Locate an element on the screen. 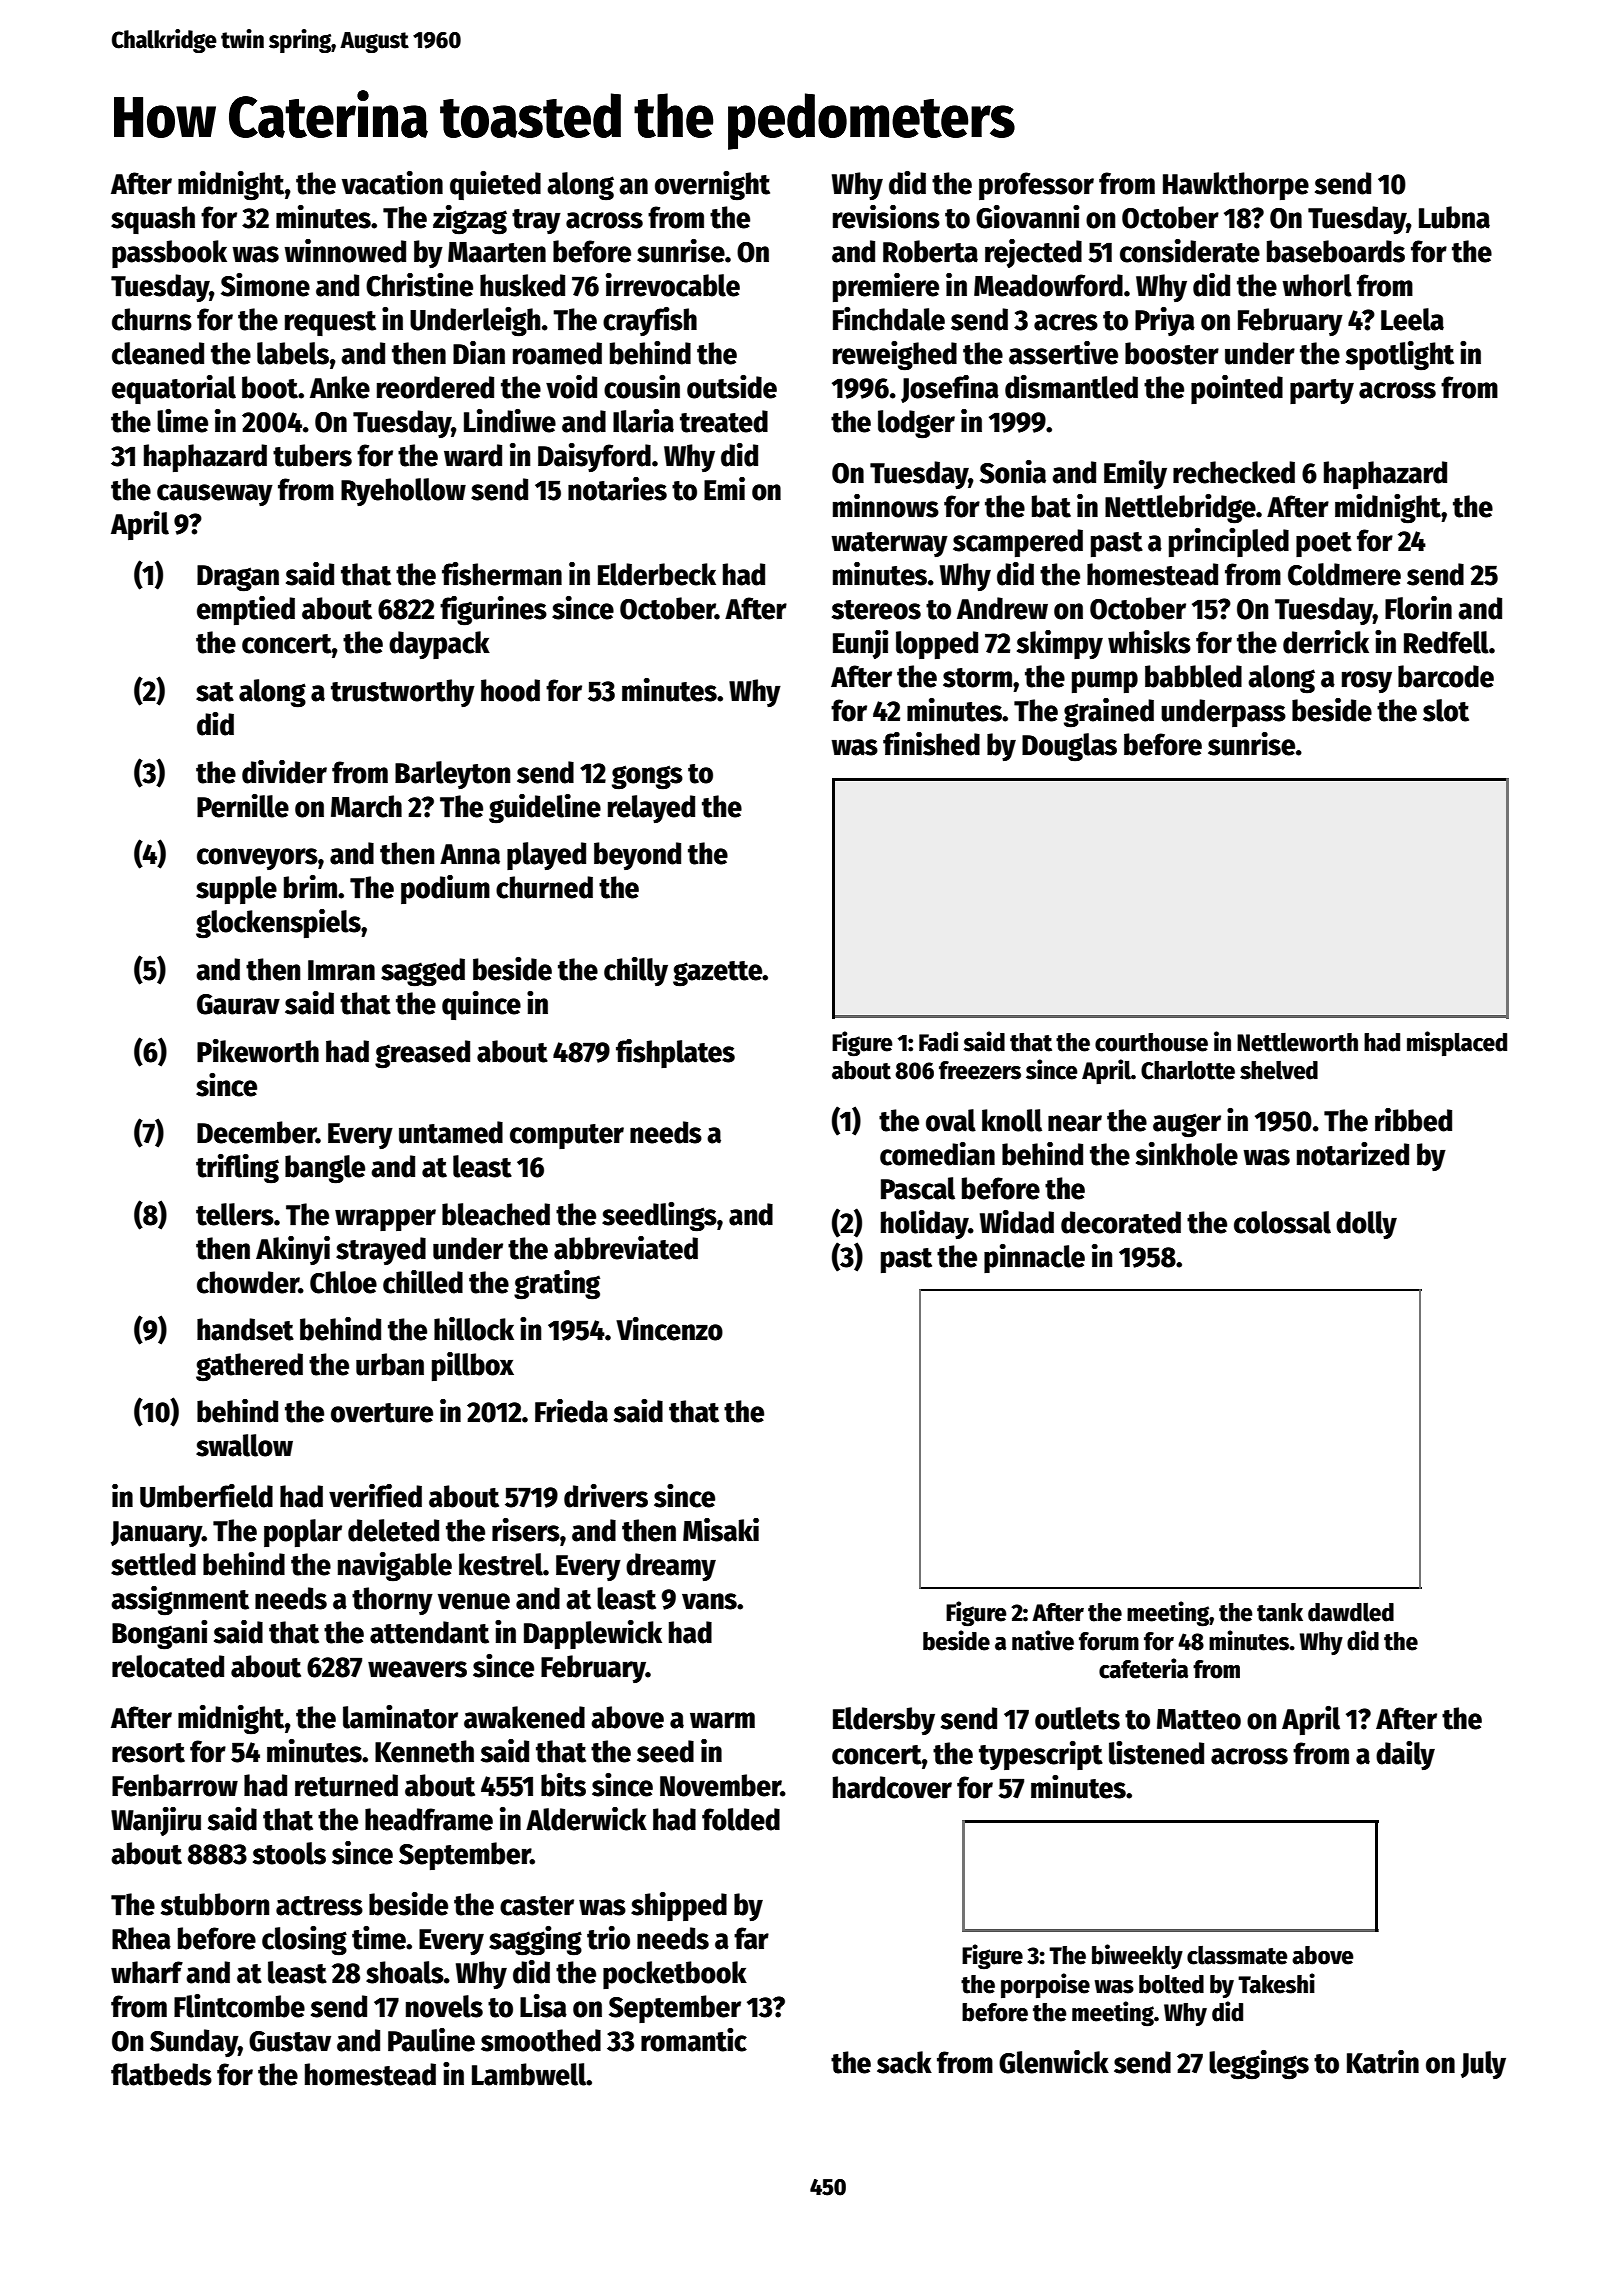 The height and width of the screenshot is (2292, 1620). wharf is located at coordinates (147, 1972).
